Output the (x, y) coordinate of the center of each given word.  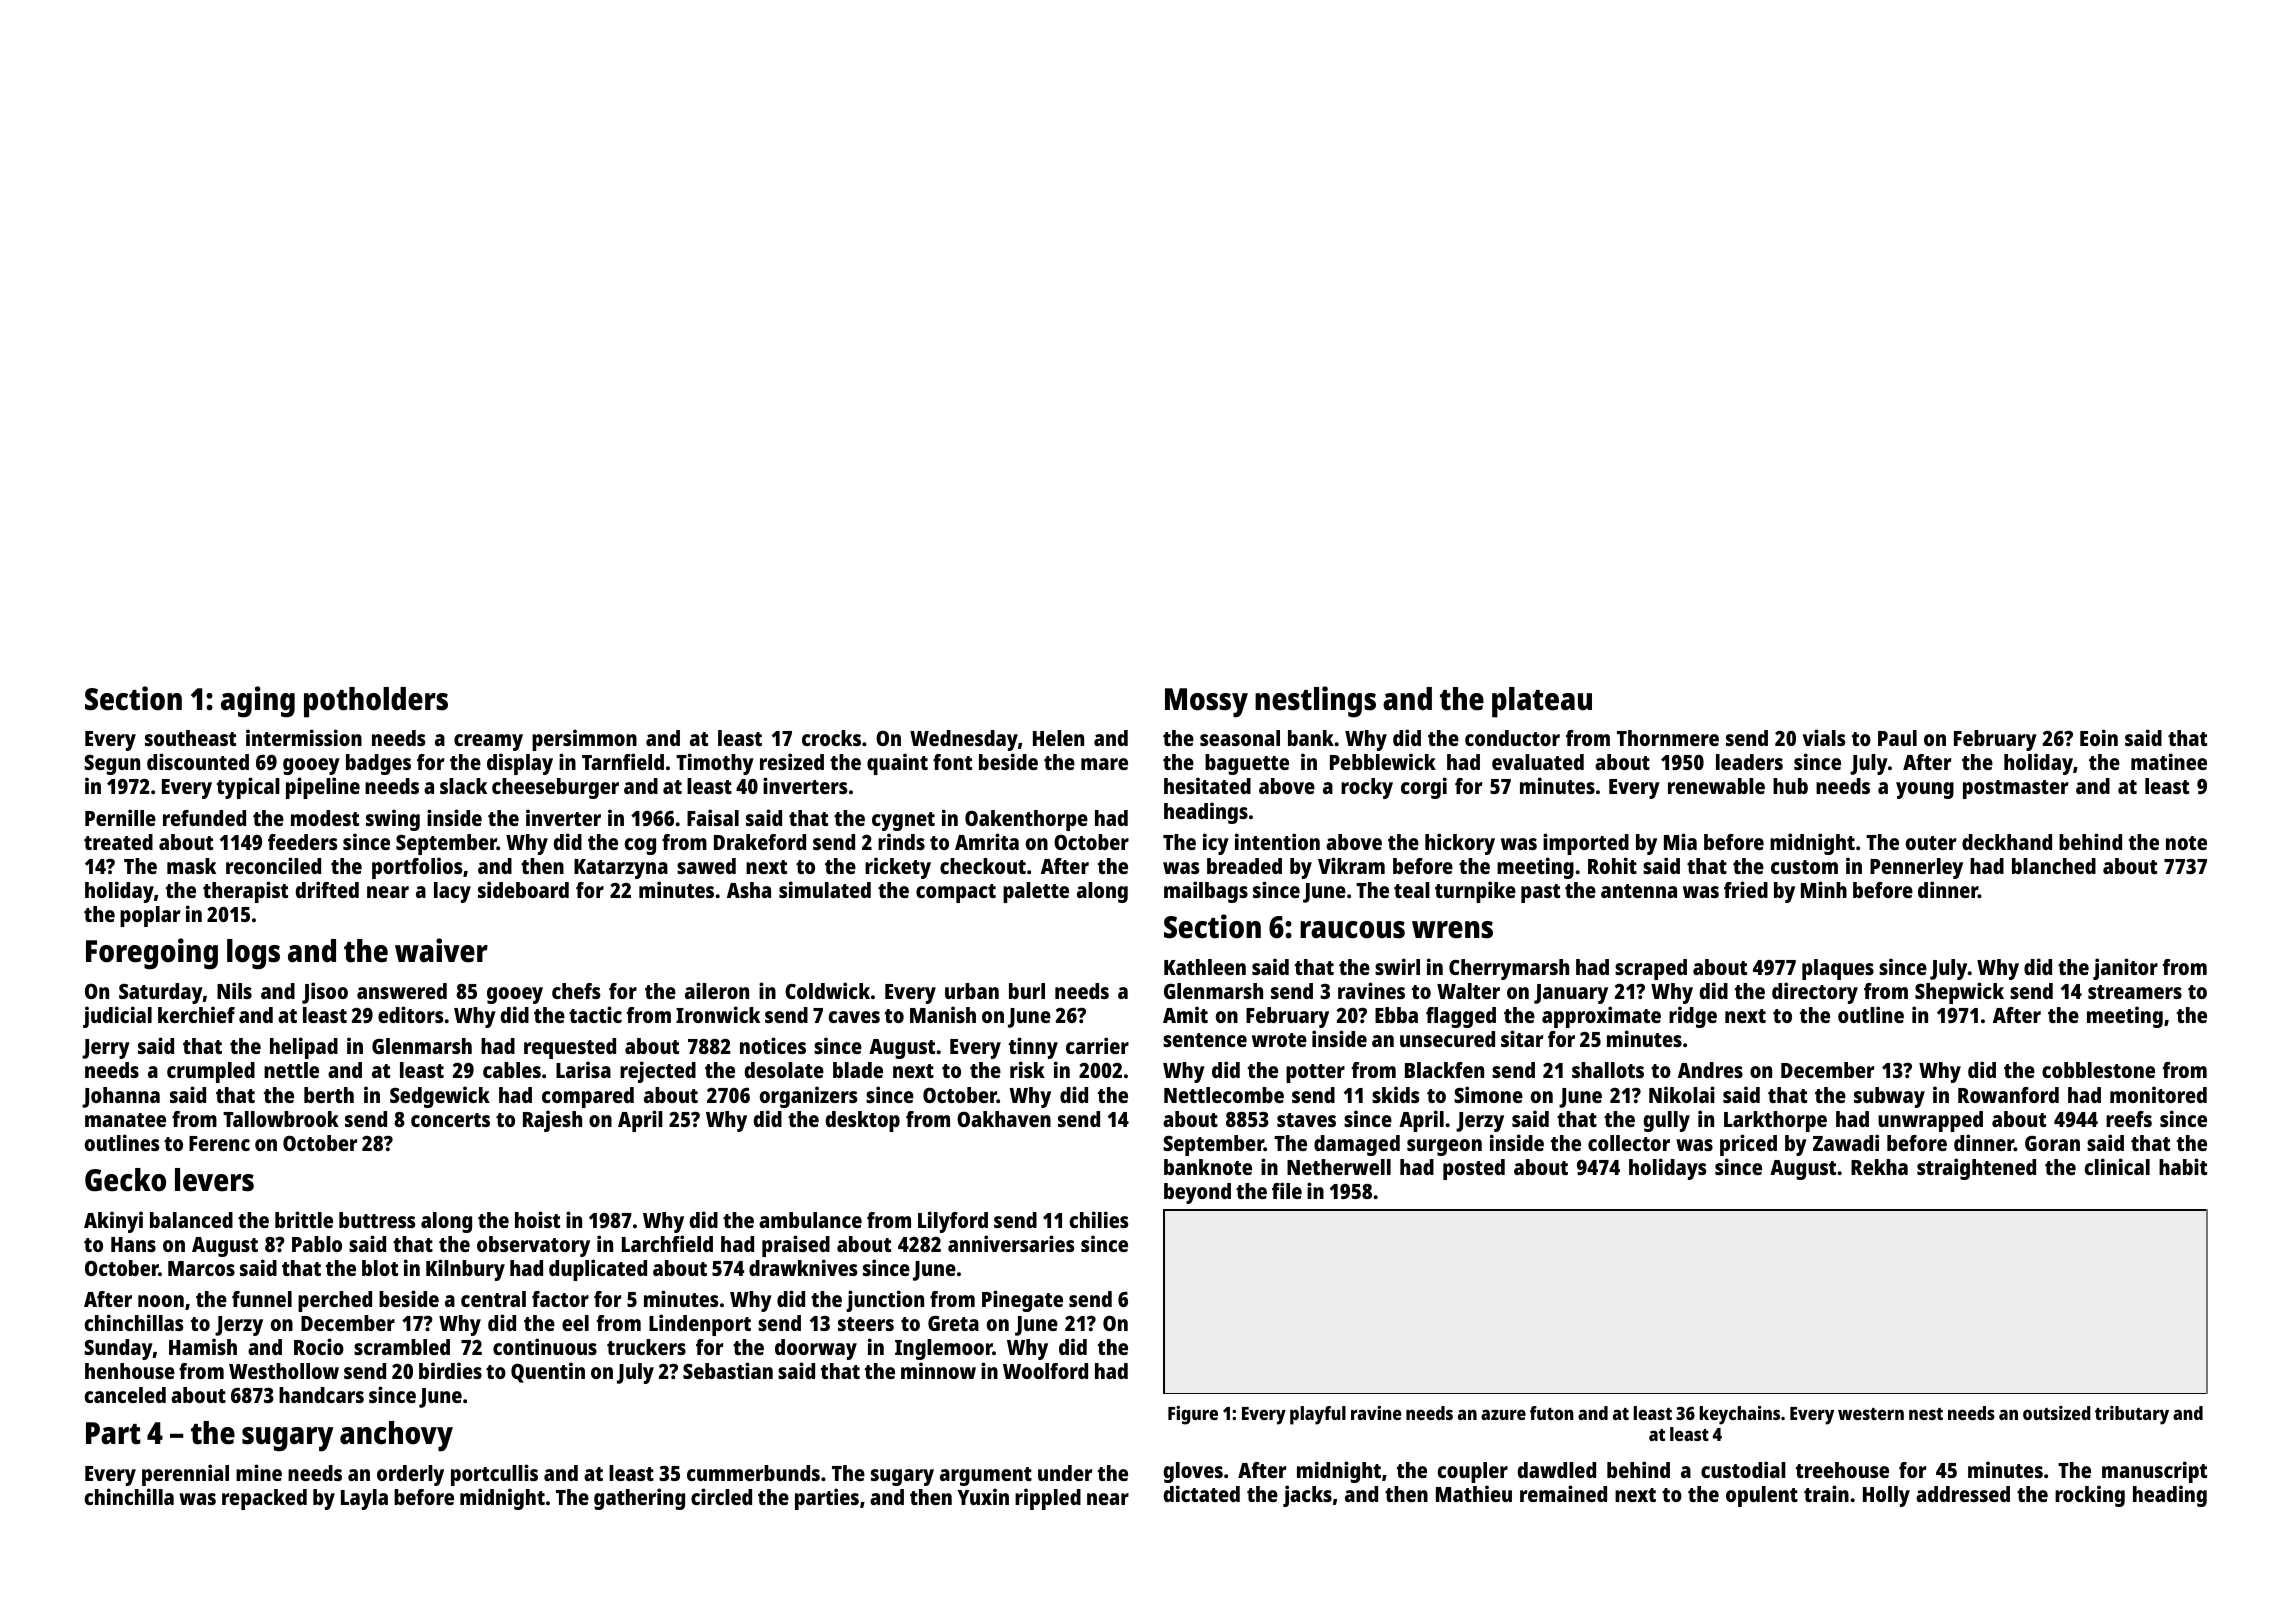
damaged (1357, 1145)
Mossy (1206, 703)
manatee (125, 1120)
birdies (450, 1370)
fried (1746, 889)
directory (1815, 993)
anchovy (396, 1436)
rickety (898, 868)
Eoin (2099, 737)
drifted (327, 889)
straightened (1976, 1169)
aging (258, 702)
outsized (2057, 1413)
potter (1315, 1073)
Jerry (106, 1049)
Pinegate (1022, 1301)
